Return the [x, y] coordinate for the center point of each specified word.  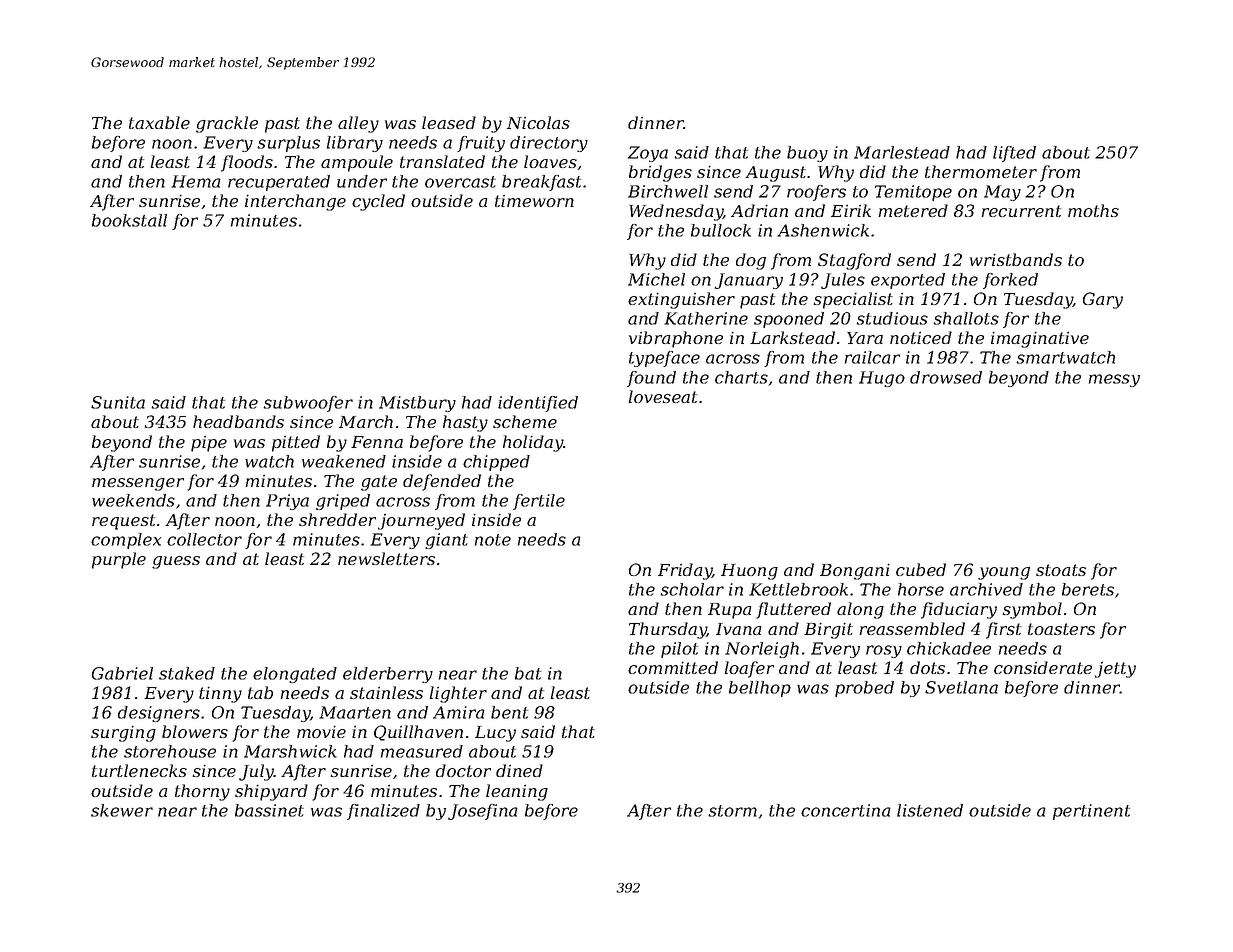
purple [119, 560]
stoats [1061, 570]
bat [528, 673]
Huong [749, 572]
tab [260, 692]
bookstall [129, 220]
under [362, 181]
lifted [1014, 154]
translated [442, 161]
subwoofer [308, 404]
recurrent [1021, 211]
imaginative [1040, 339]
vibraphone [676, 339]
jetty [1115, 670]
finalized [383, 812]
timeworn [534, 200]
